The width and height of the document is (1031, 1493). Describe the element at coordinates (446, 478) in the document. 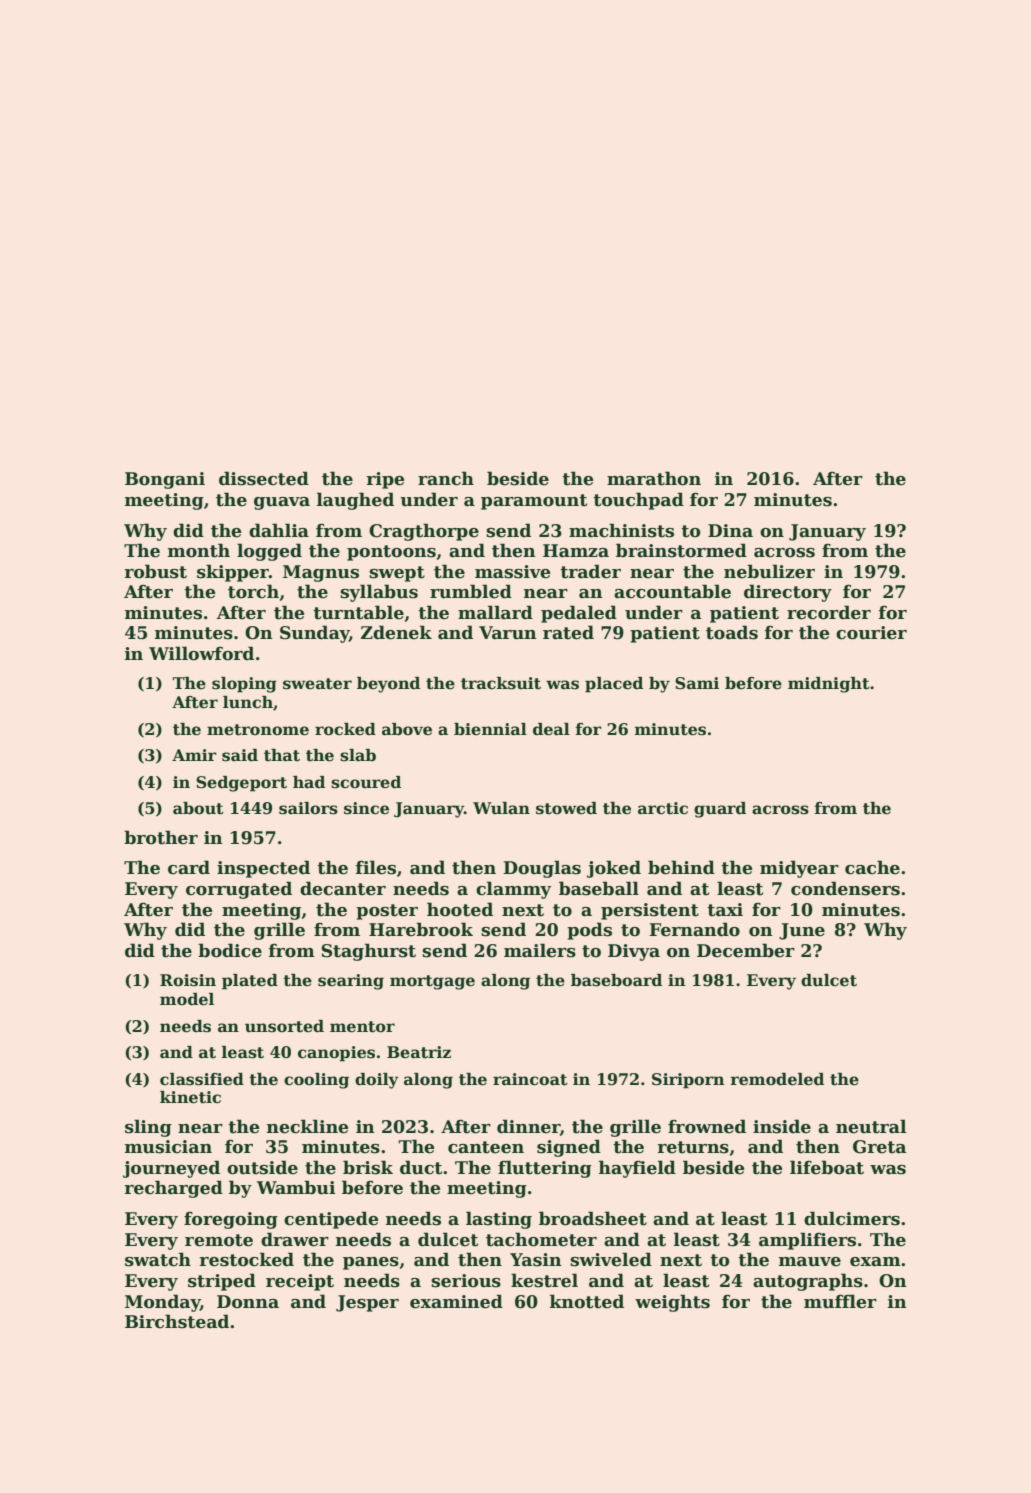

I see `ranch` at that location.
